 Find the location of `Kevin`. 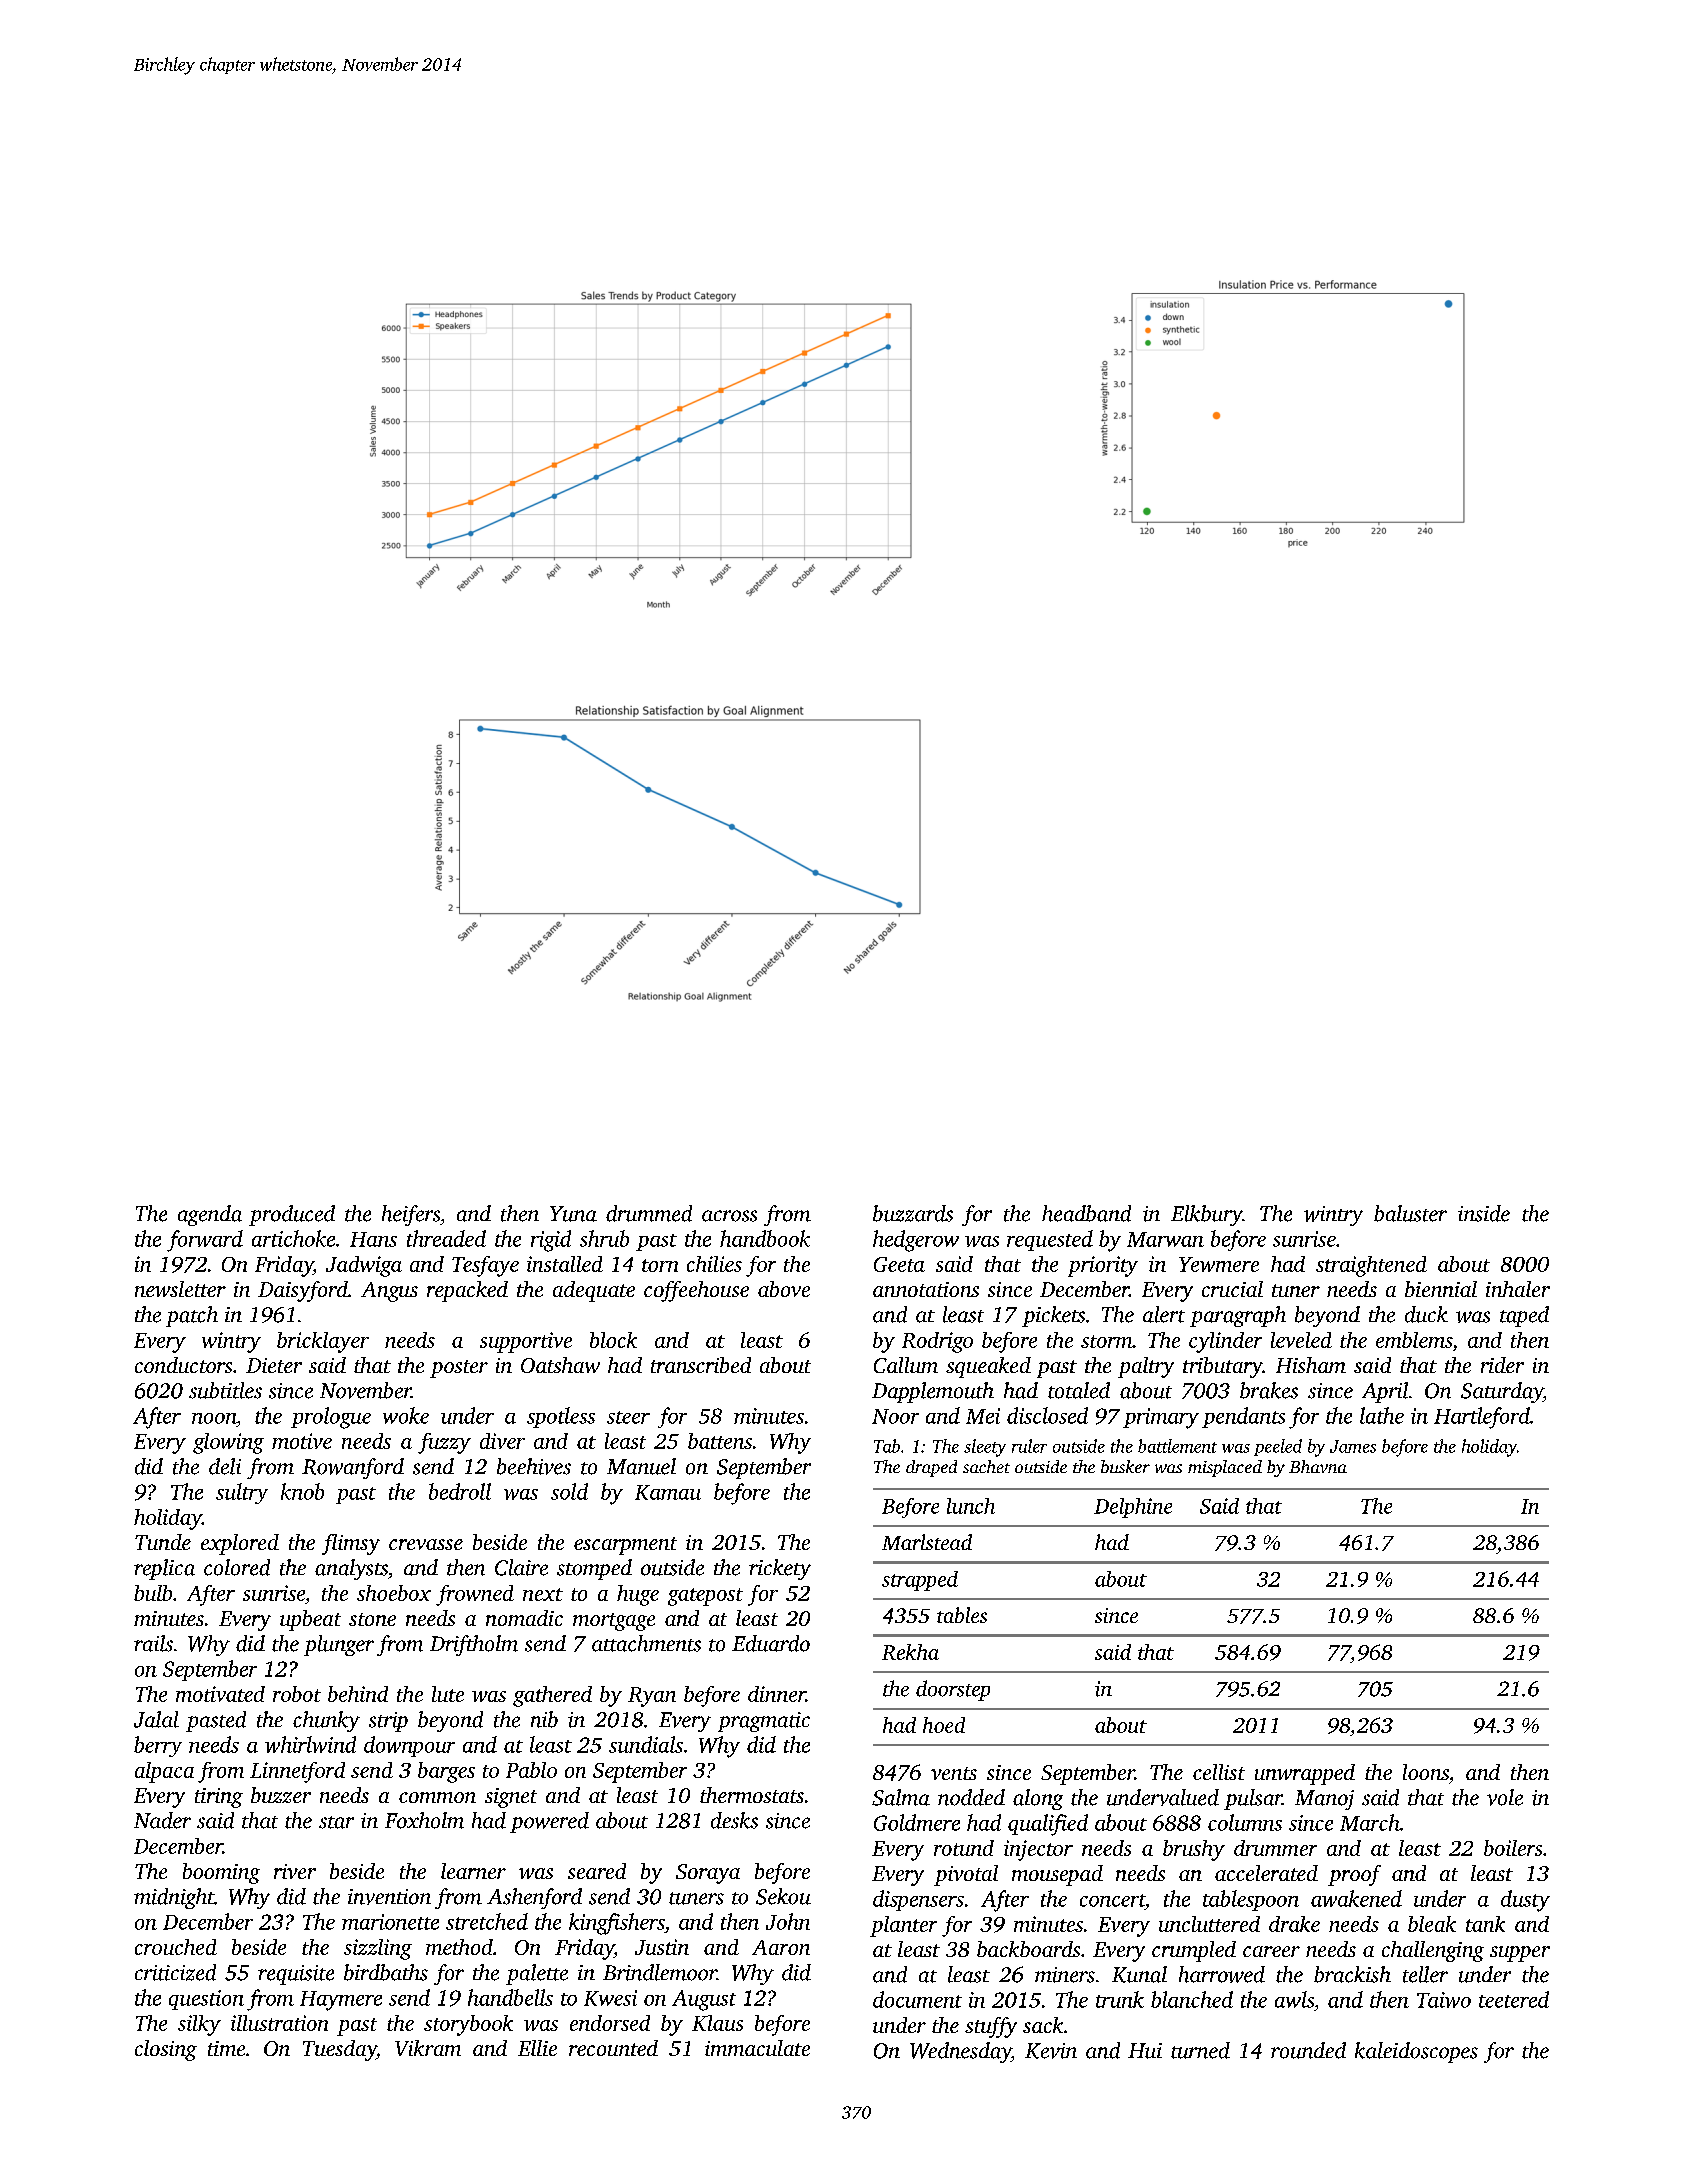

Kevin is located at coordinates (1051, 2051).
